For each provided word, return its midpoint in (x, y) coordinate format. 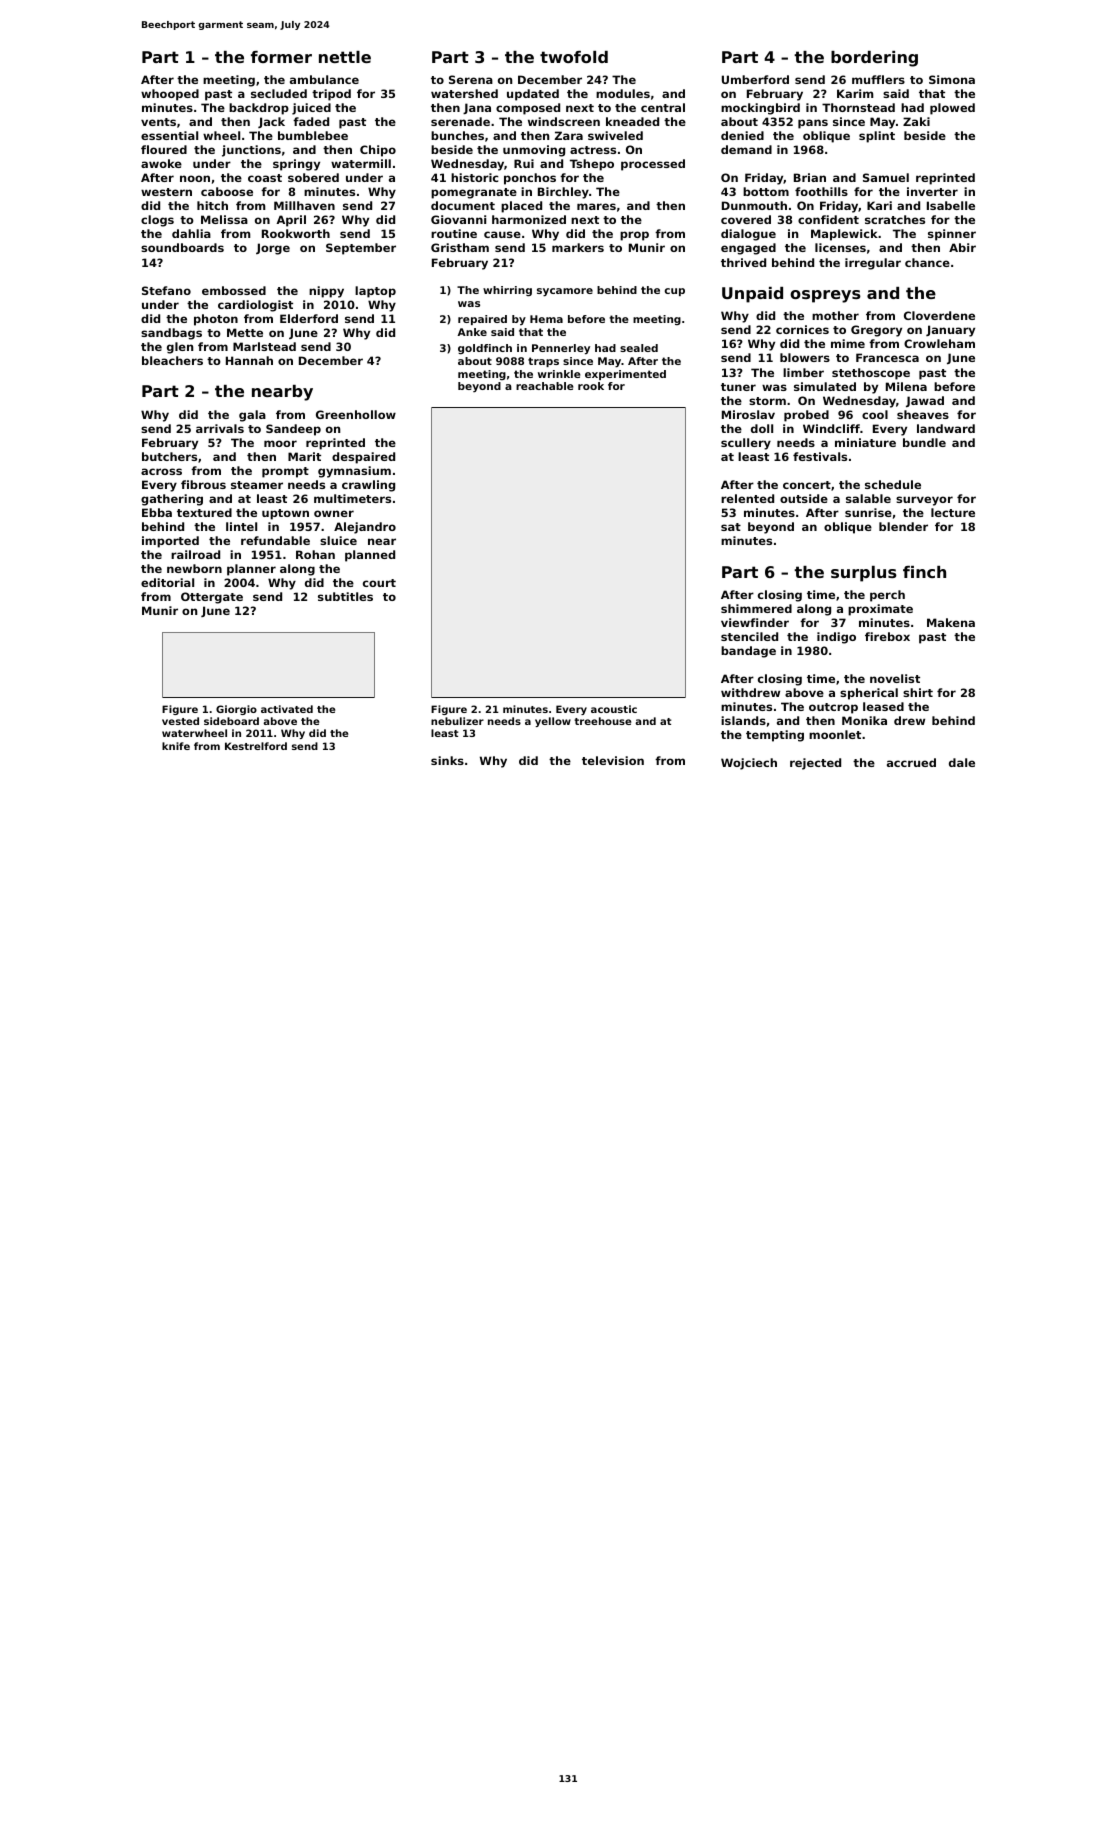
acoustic (614, 709)
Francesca (887, 357)
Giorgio (236, 710)
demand (746, 149)
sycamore (565, 292)
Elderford (309, 318)
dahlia (191, 233)
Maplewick (844, 235)
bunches (457, 135)
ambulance (324, 79)
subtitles (345, 596)
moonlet (835, 734)
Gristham (460, 247)
